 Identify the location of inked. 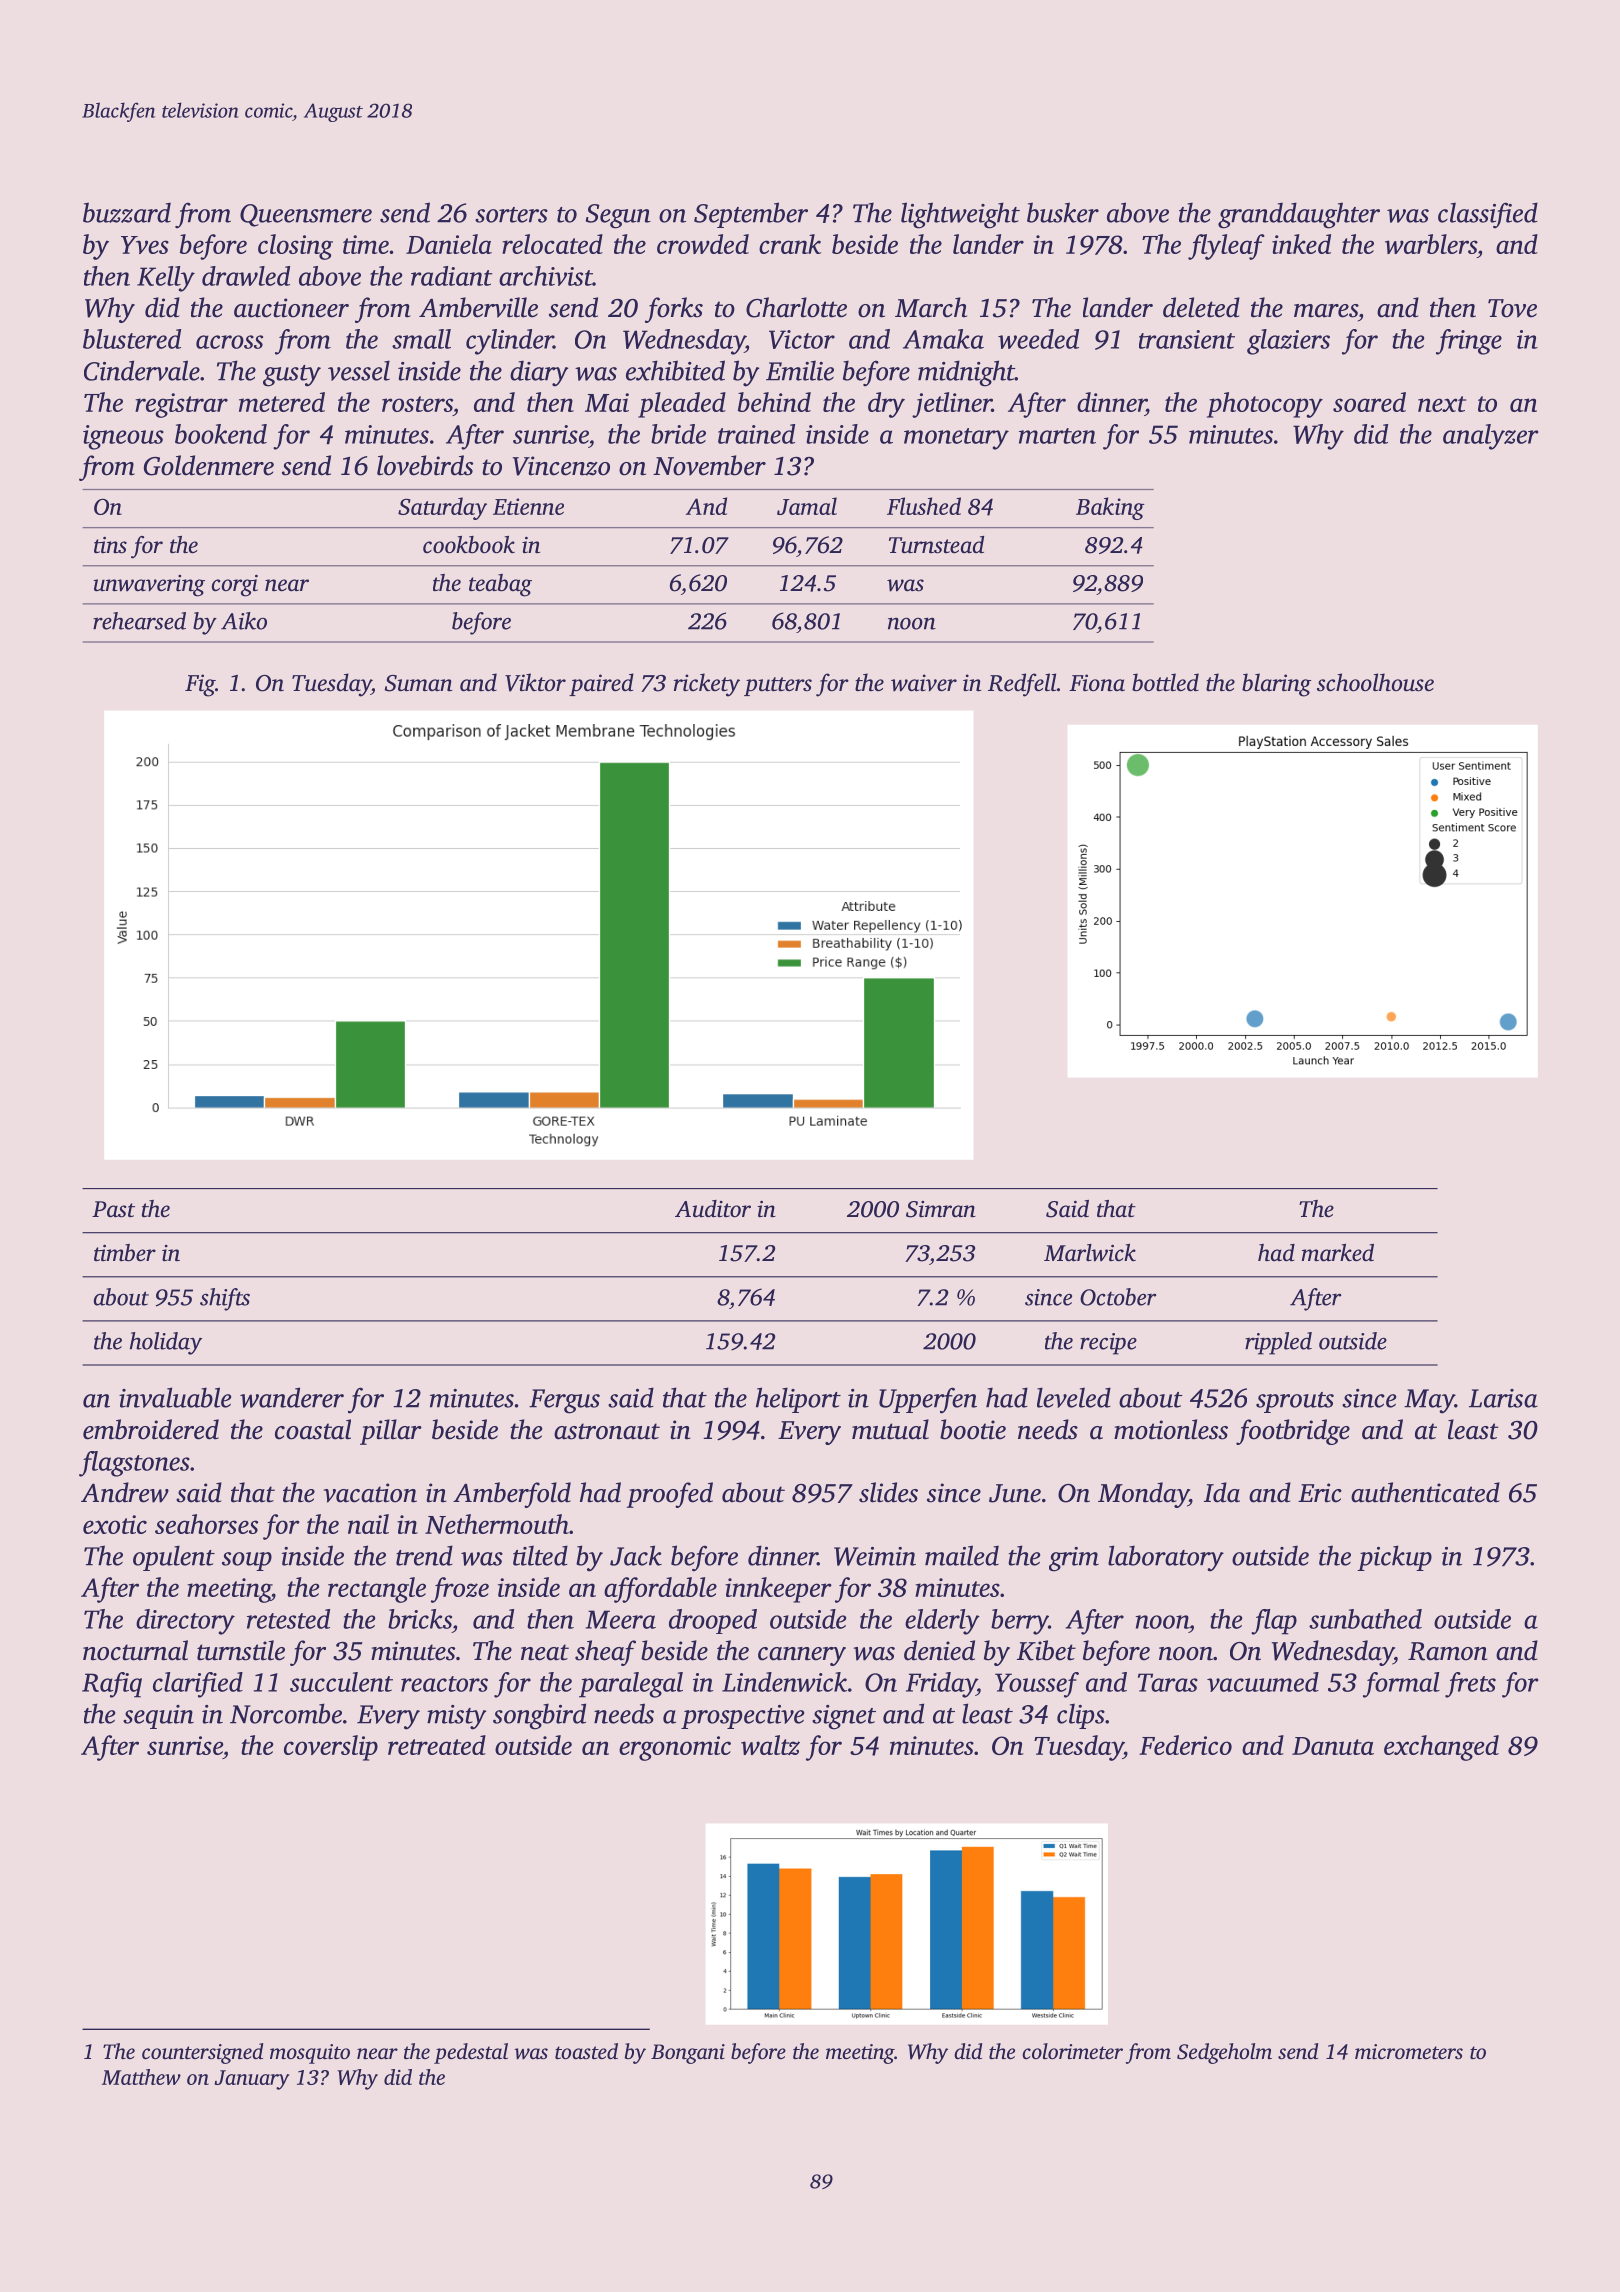
(1301, 244).
